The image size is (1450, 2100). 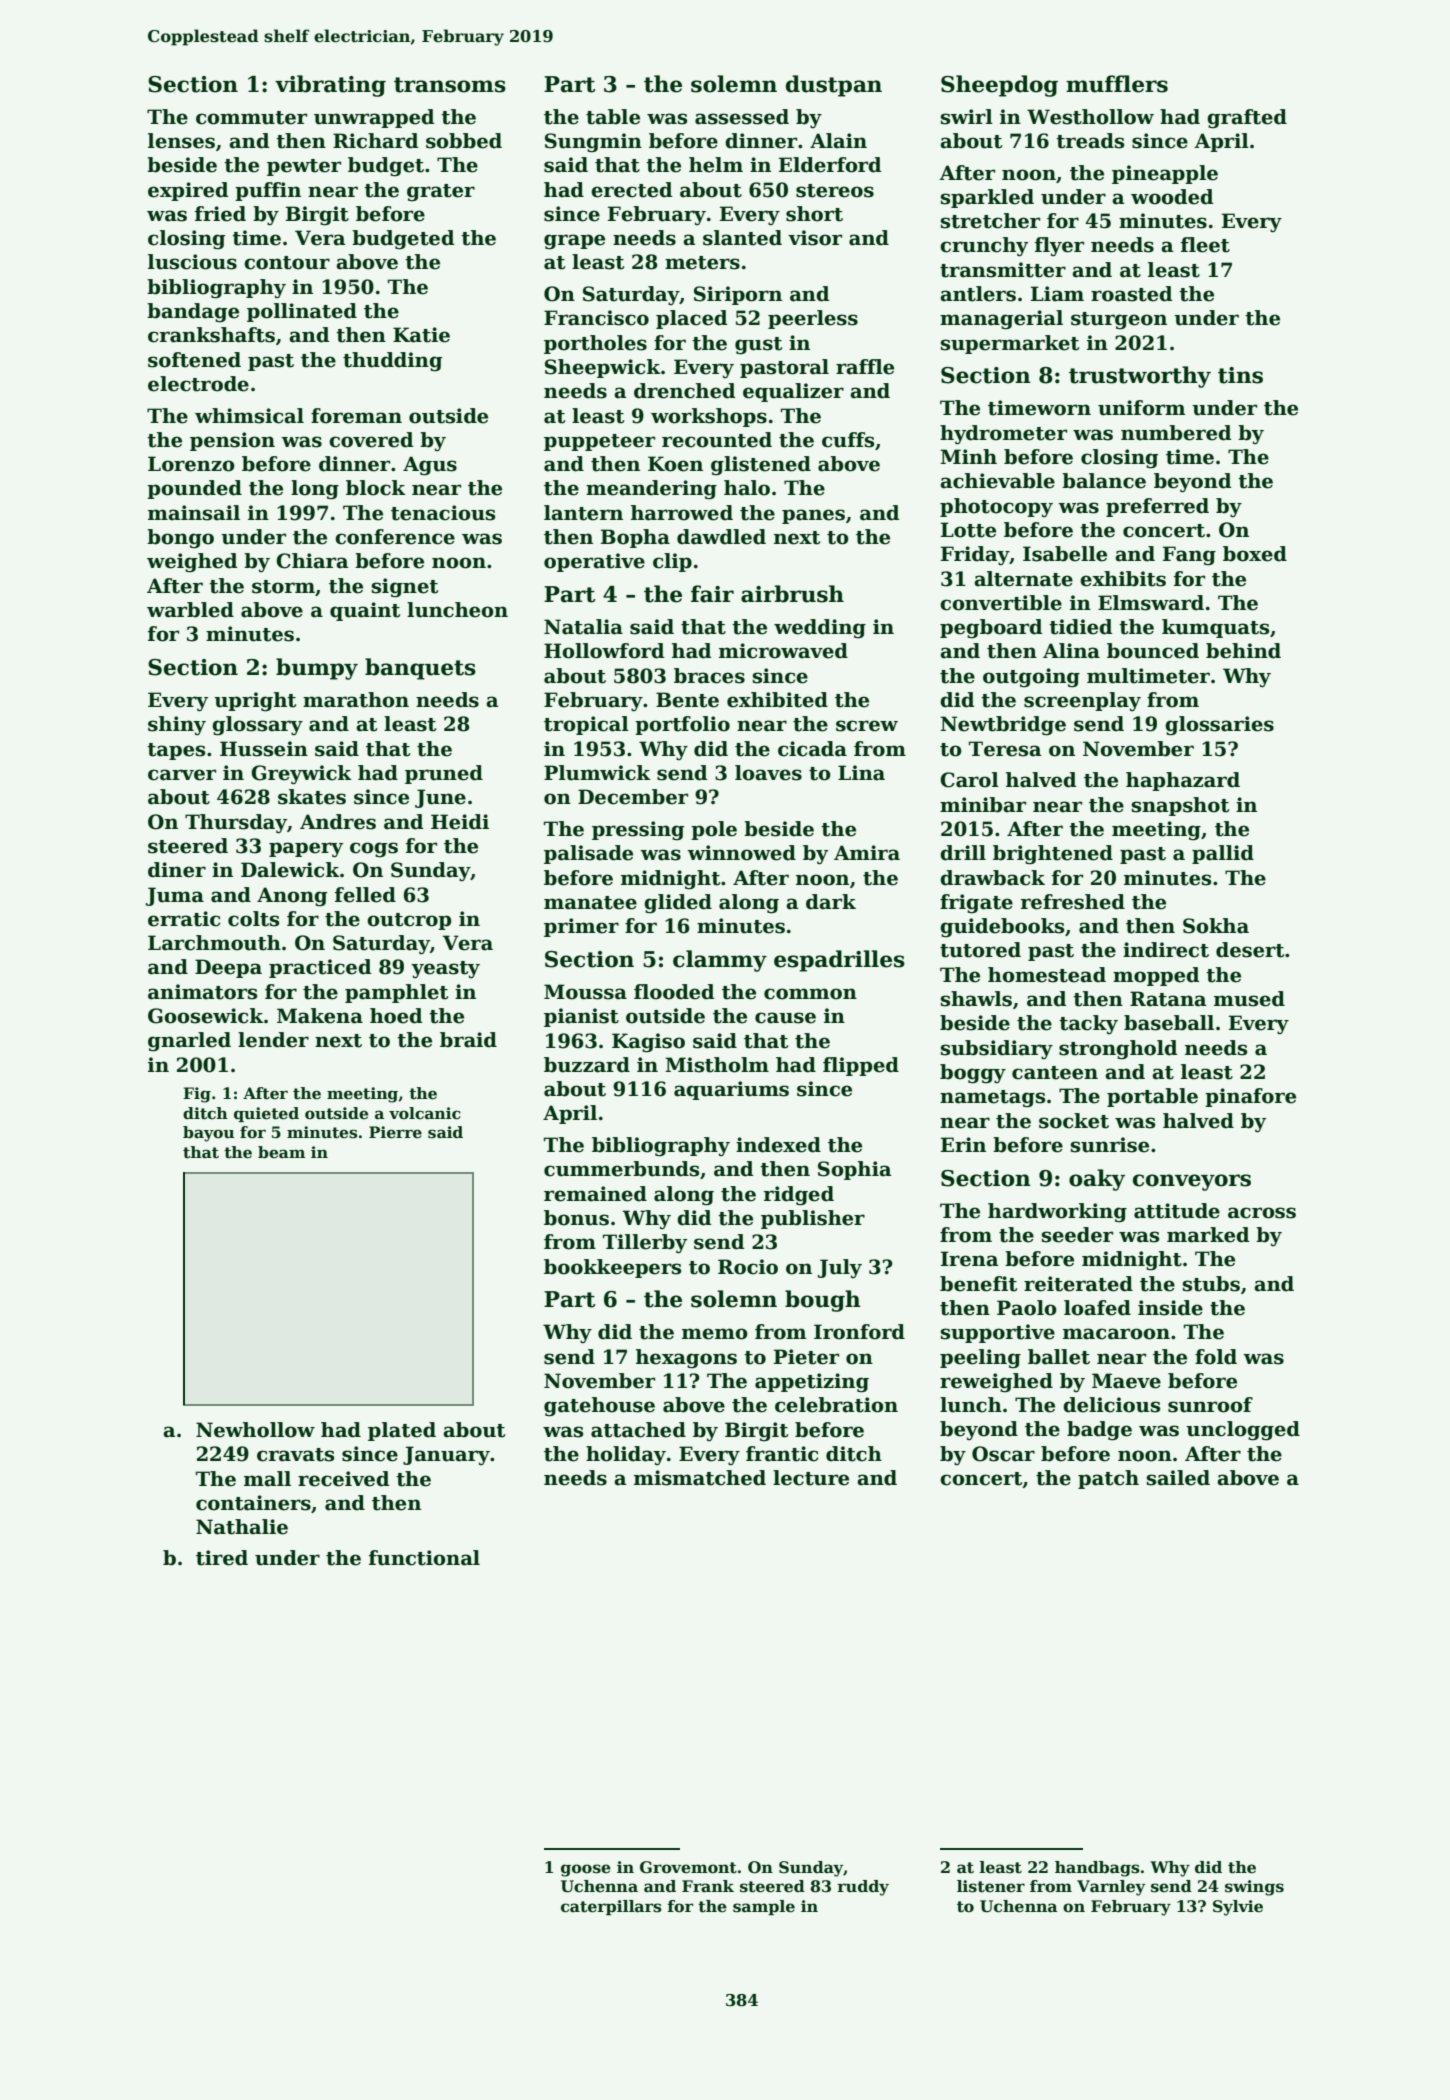 What do you see at coordinates (191, 464) in the image?
I see `Lorenzo` at bounding box center [191, 464].
